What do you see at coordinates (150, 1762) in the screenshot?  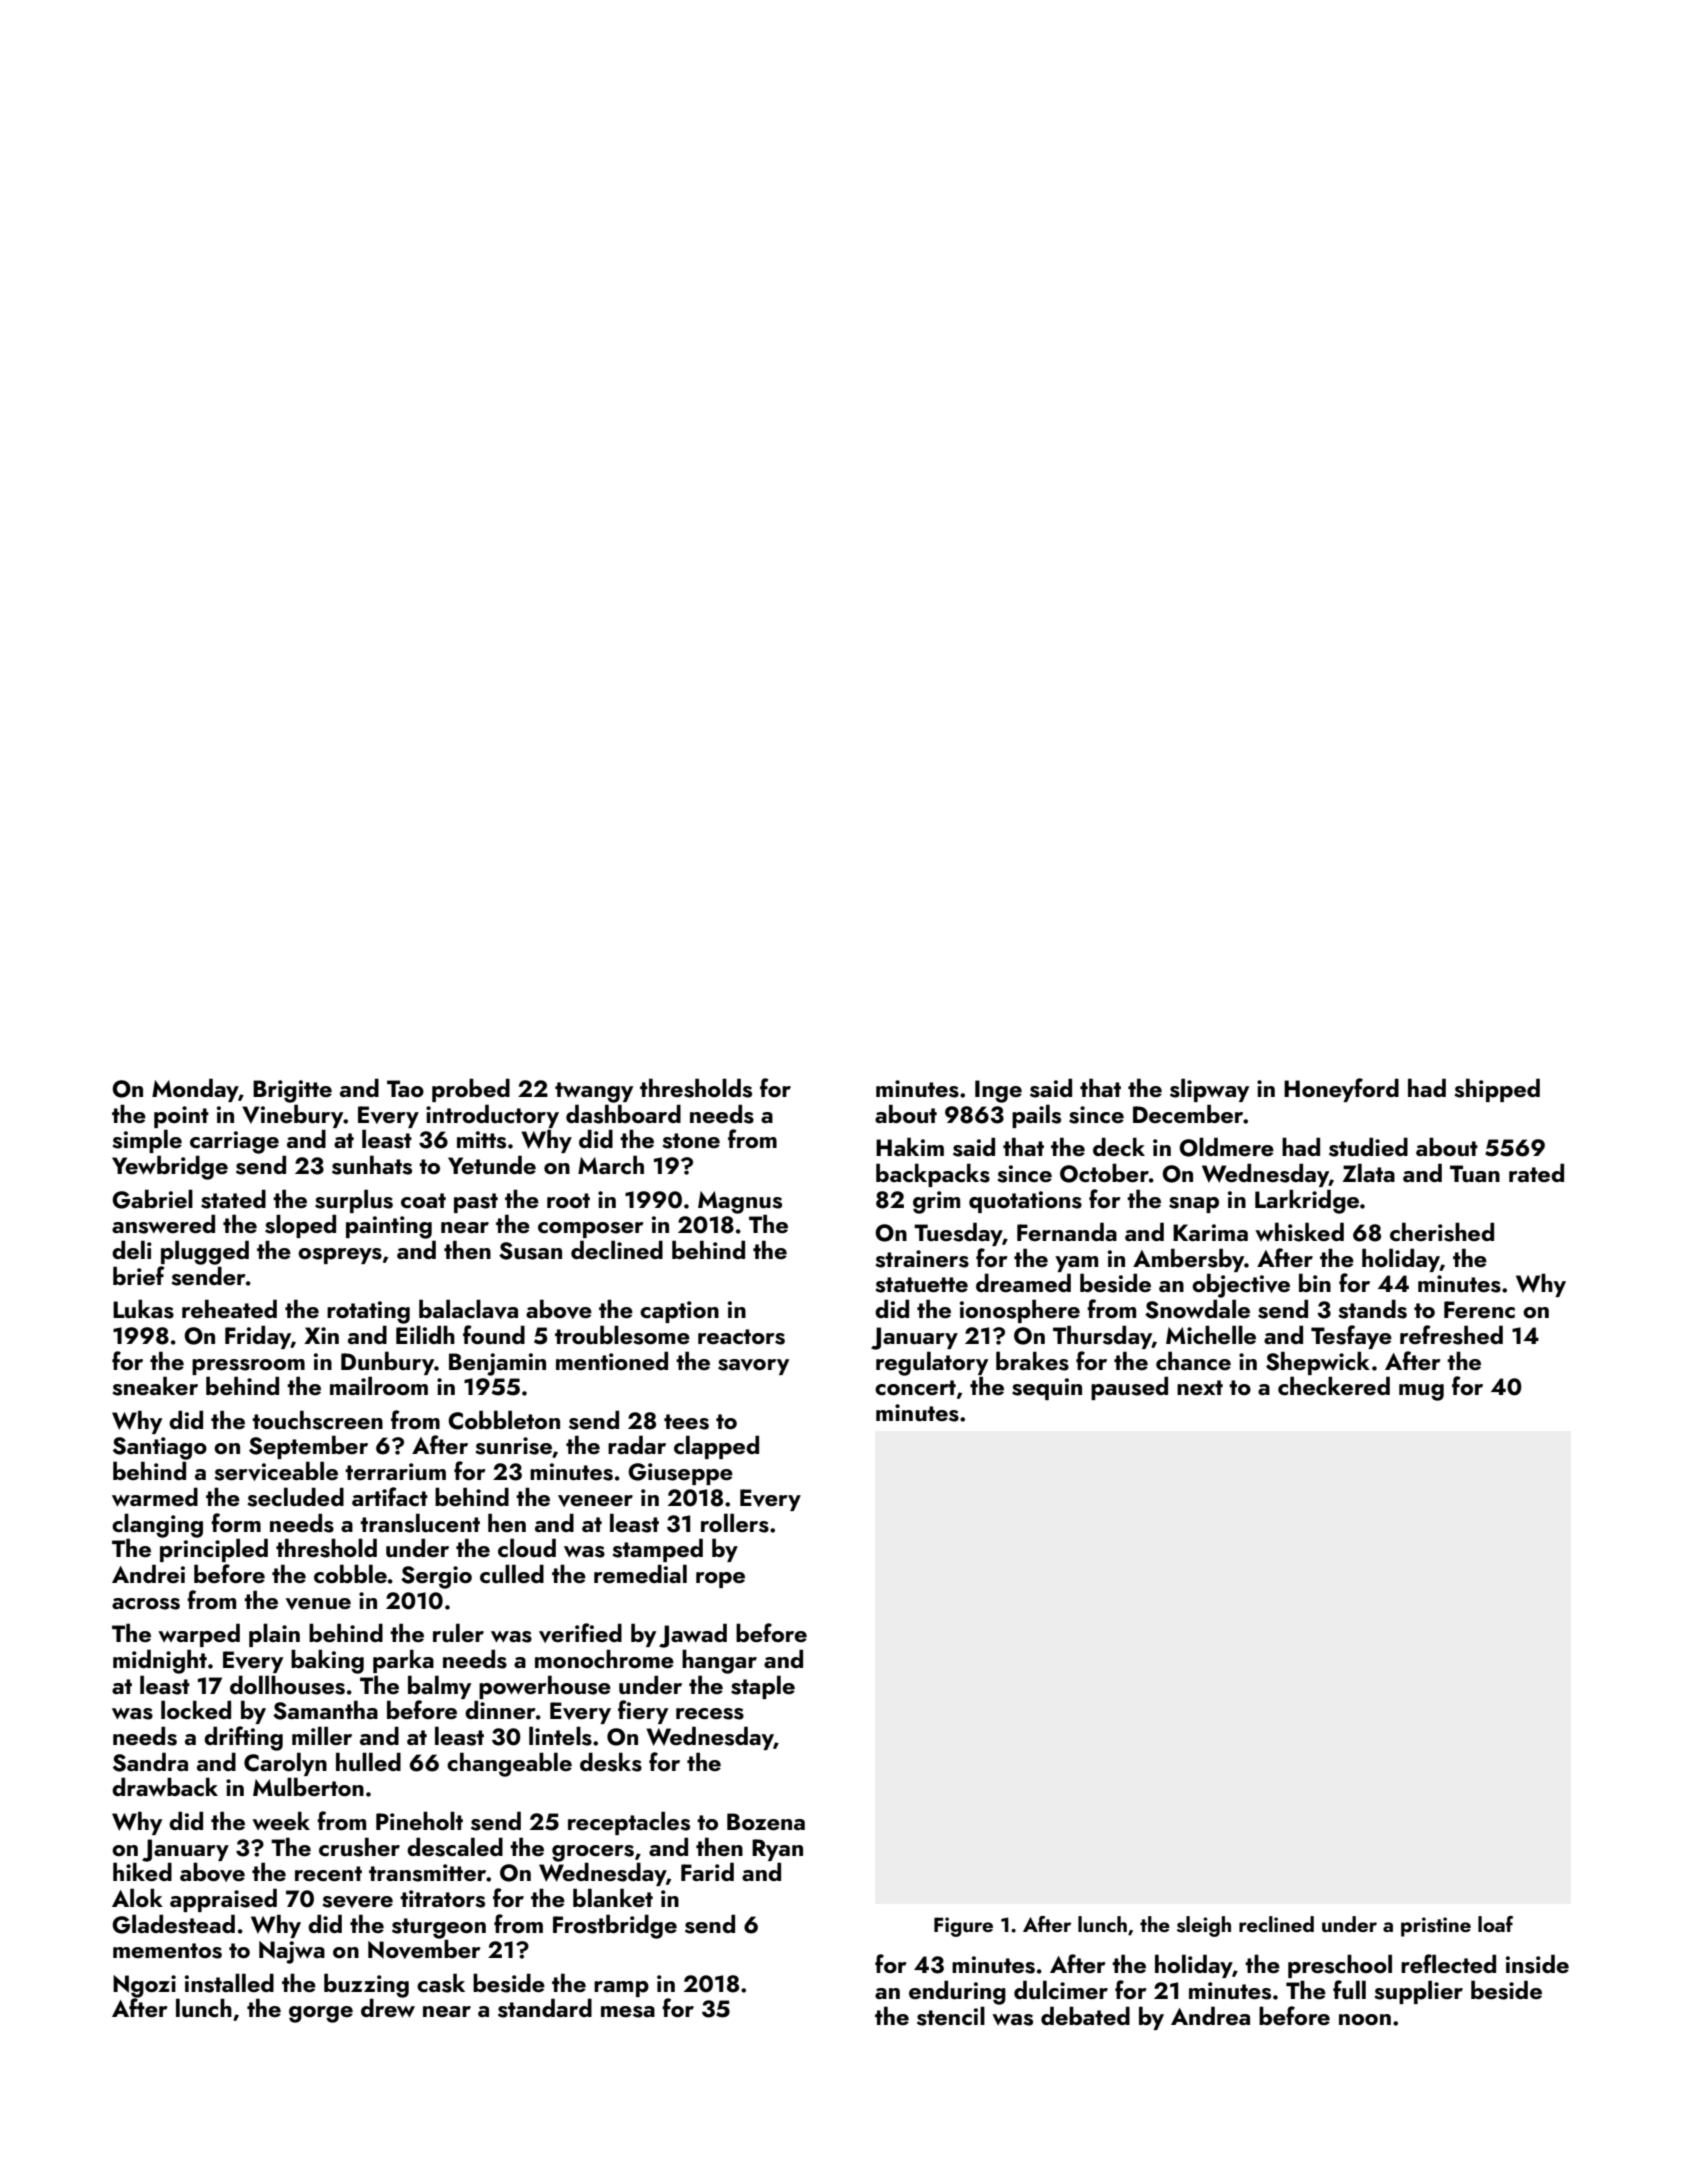 I see `Sandra` at bounding box center [150, 1762].
